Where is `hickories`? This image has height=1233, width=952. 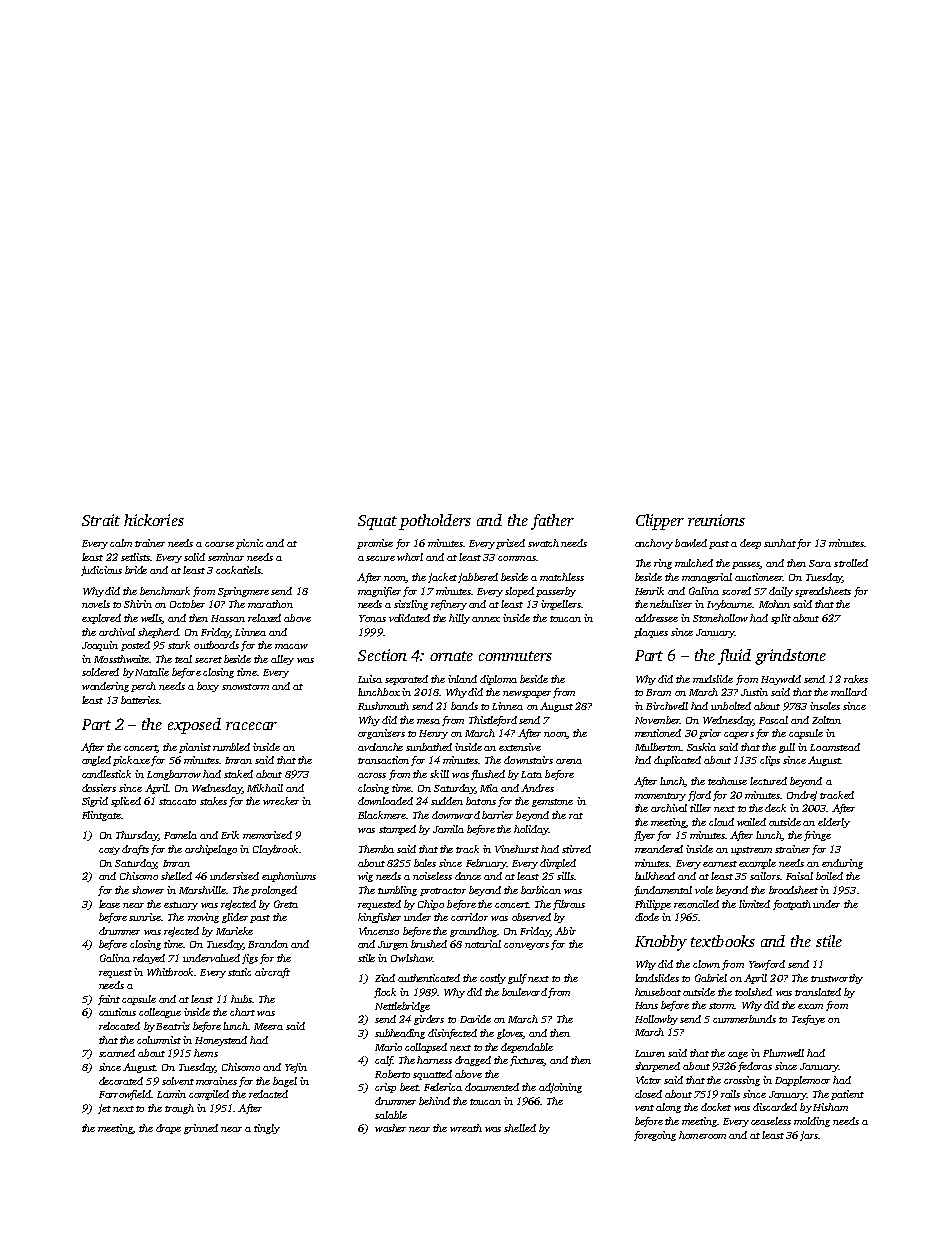
hickories is located at coordinates (154, 520).
